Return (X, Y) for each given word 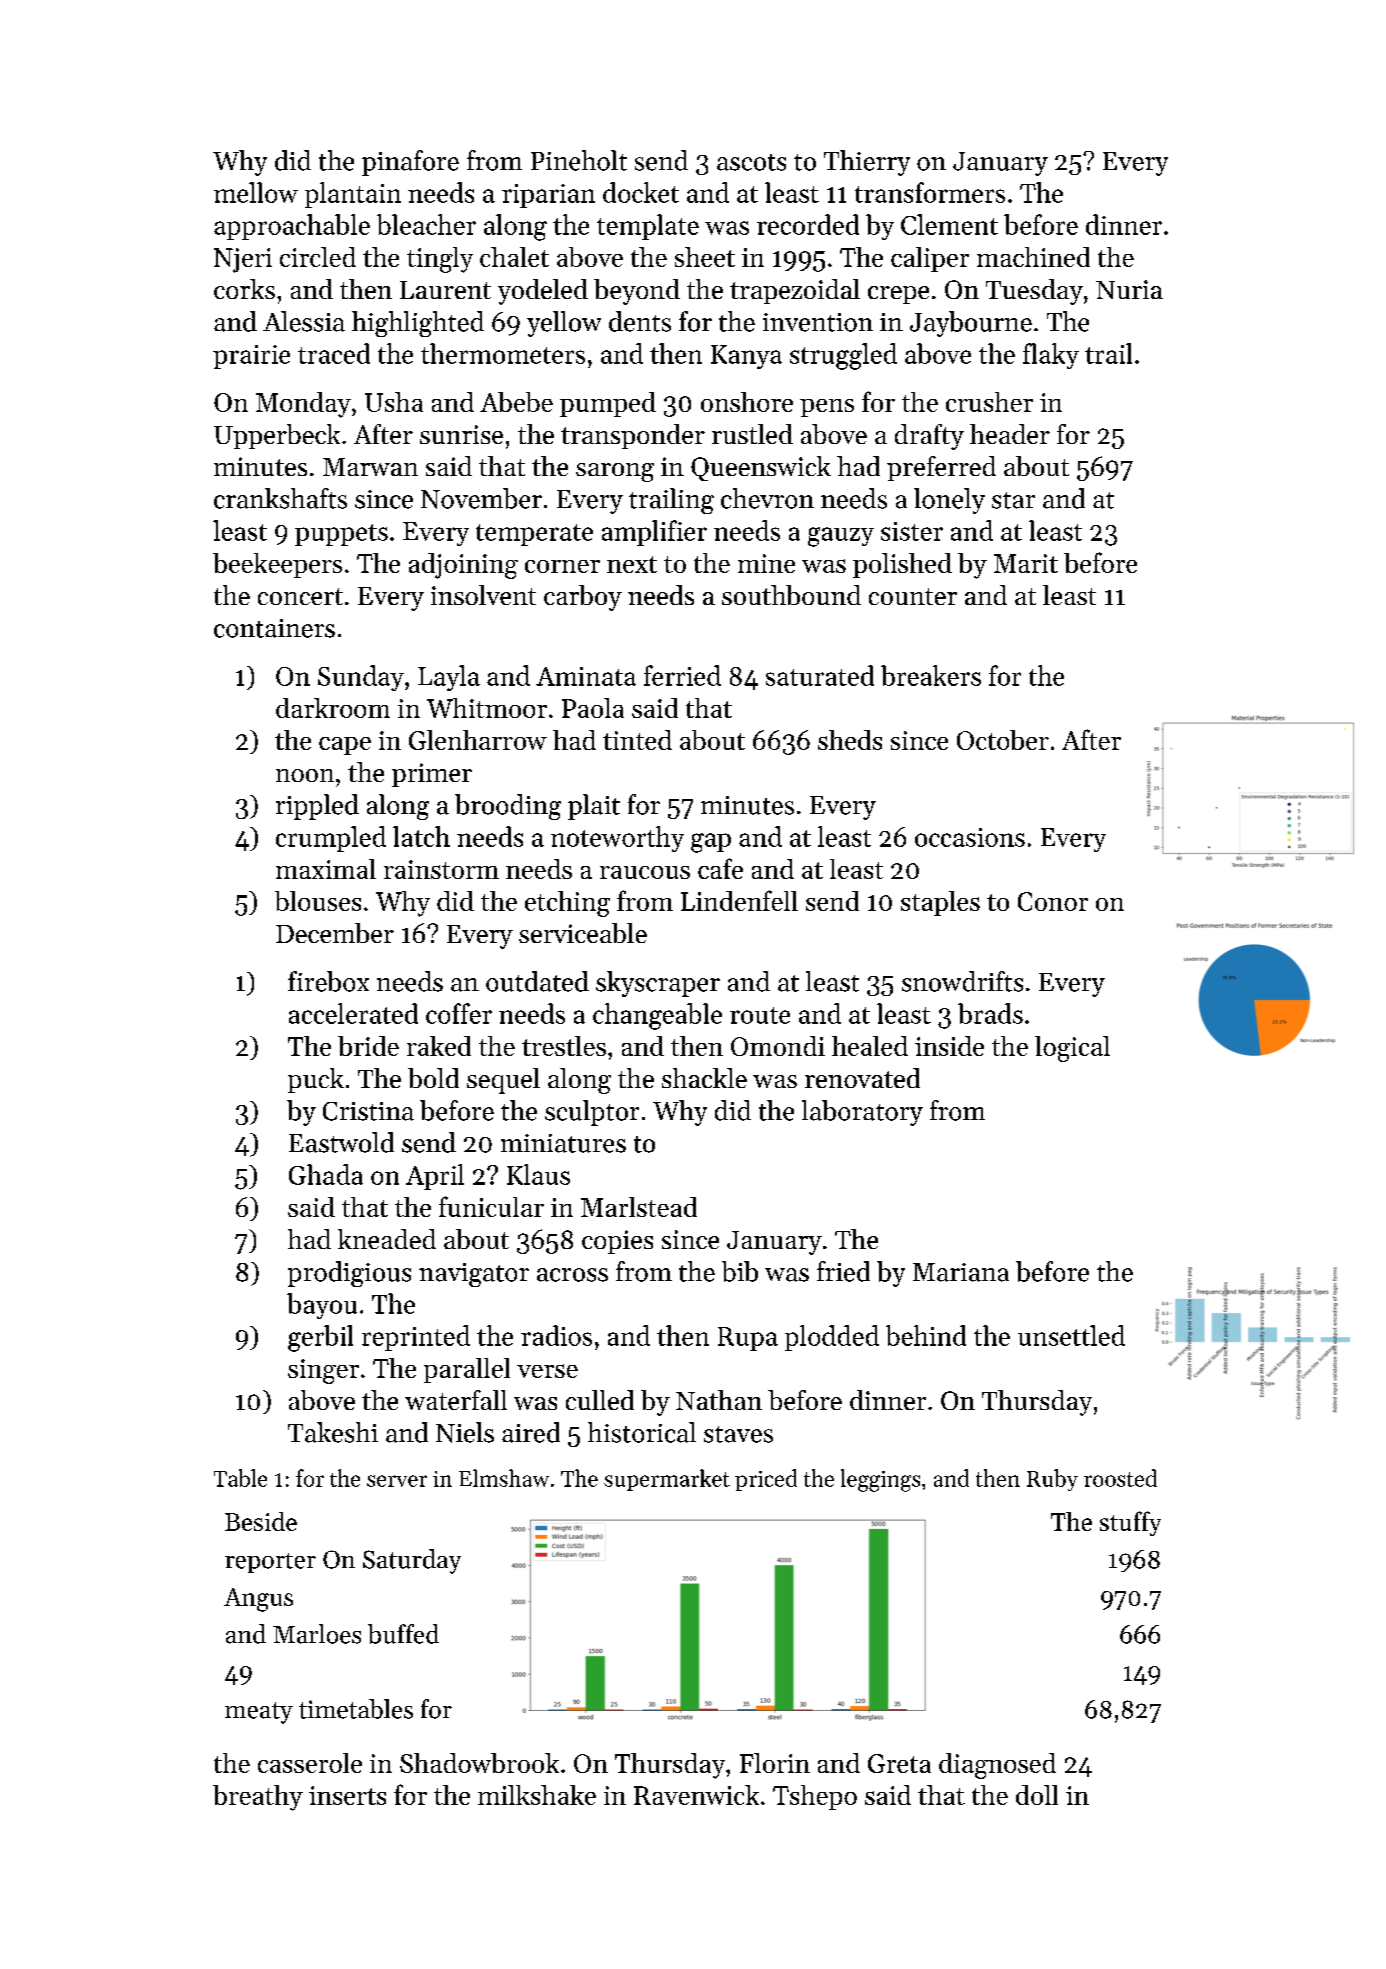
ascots (751, 162)
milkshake (537, 1795)
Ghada (326, 1174)
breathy (258, 1798)
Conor (1053, 901)
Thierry (867, 163)
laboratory (862, 1113)
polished (902, 565)
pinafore (410, 163)
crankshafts (280, 498)
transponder (633, 436)
